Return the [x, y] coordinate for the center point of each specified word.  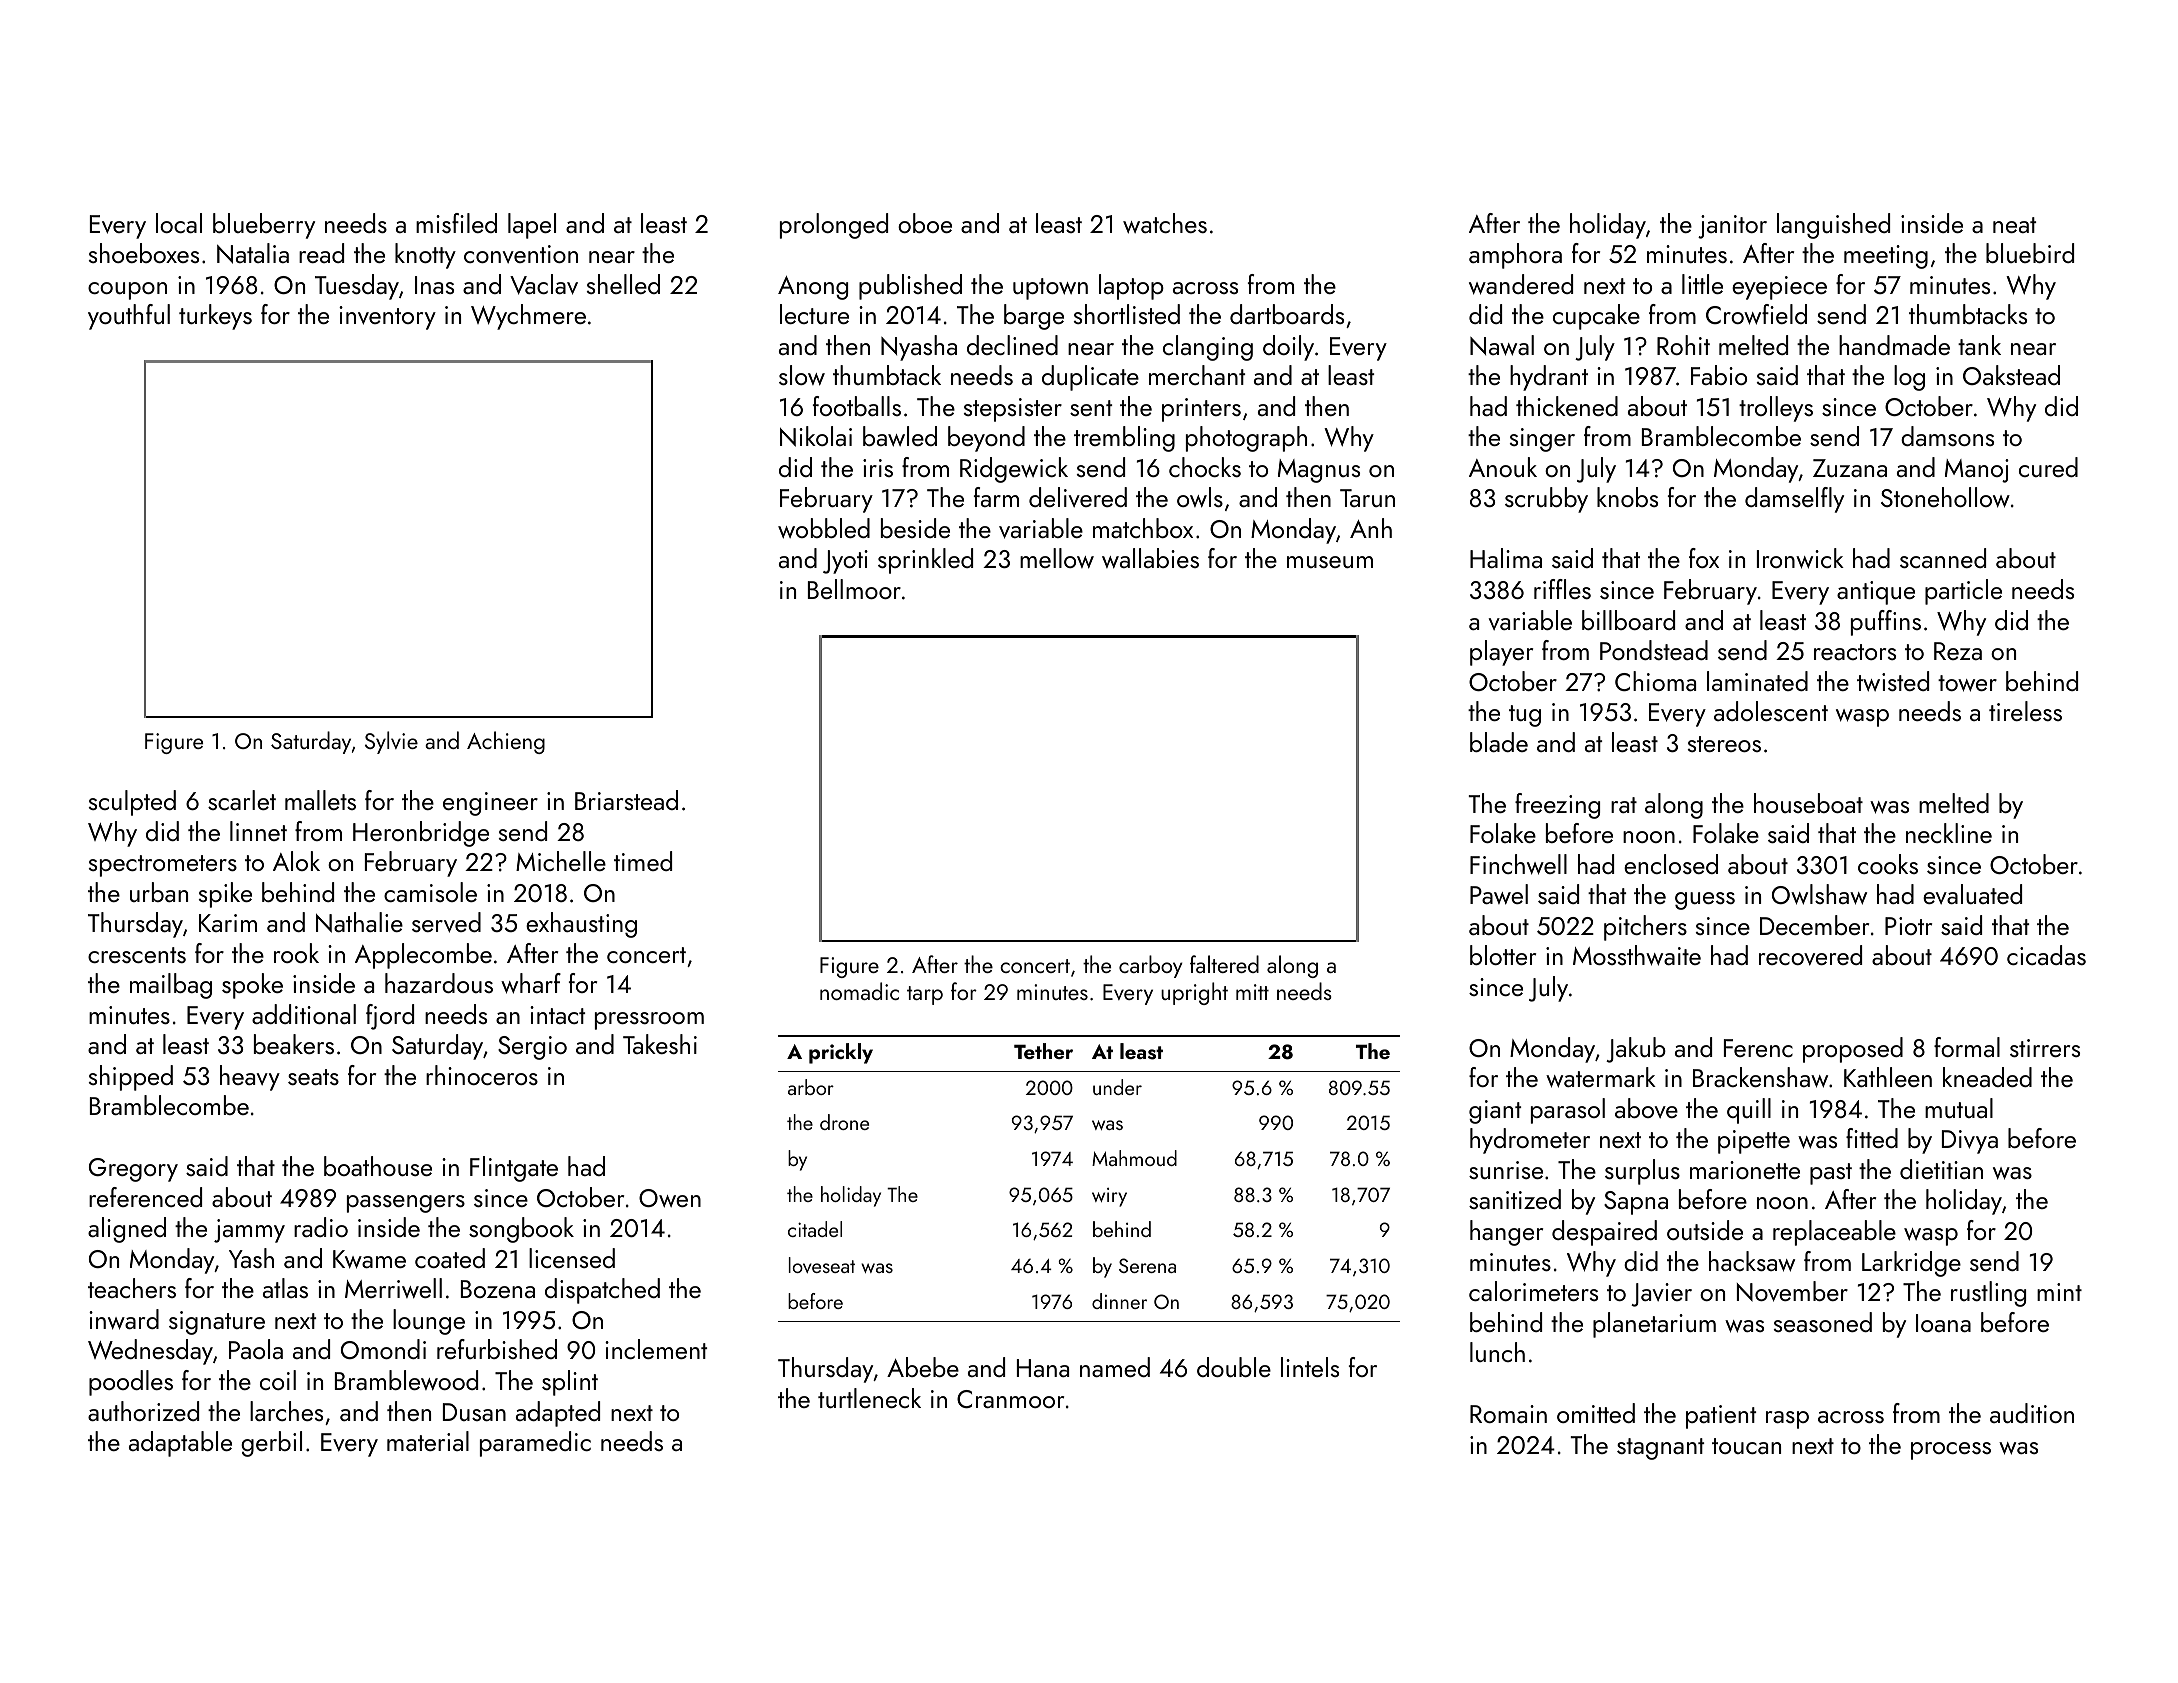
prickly [841, 1053]
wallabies [1150, 558]
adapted [558, 1414]
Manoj [1977, 471]
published [910, 287]
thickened [1567, 406]
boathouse [378, 1166]
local [179, 223]
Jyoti [845, 562]
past [1831, 1174]
